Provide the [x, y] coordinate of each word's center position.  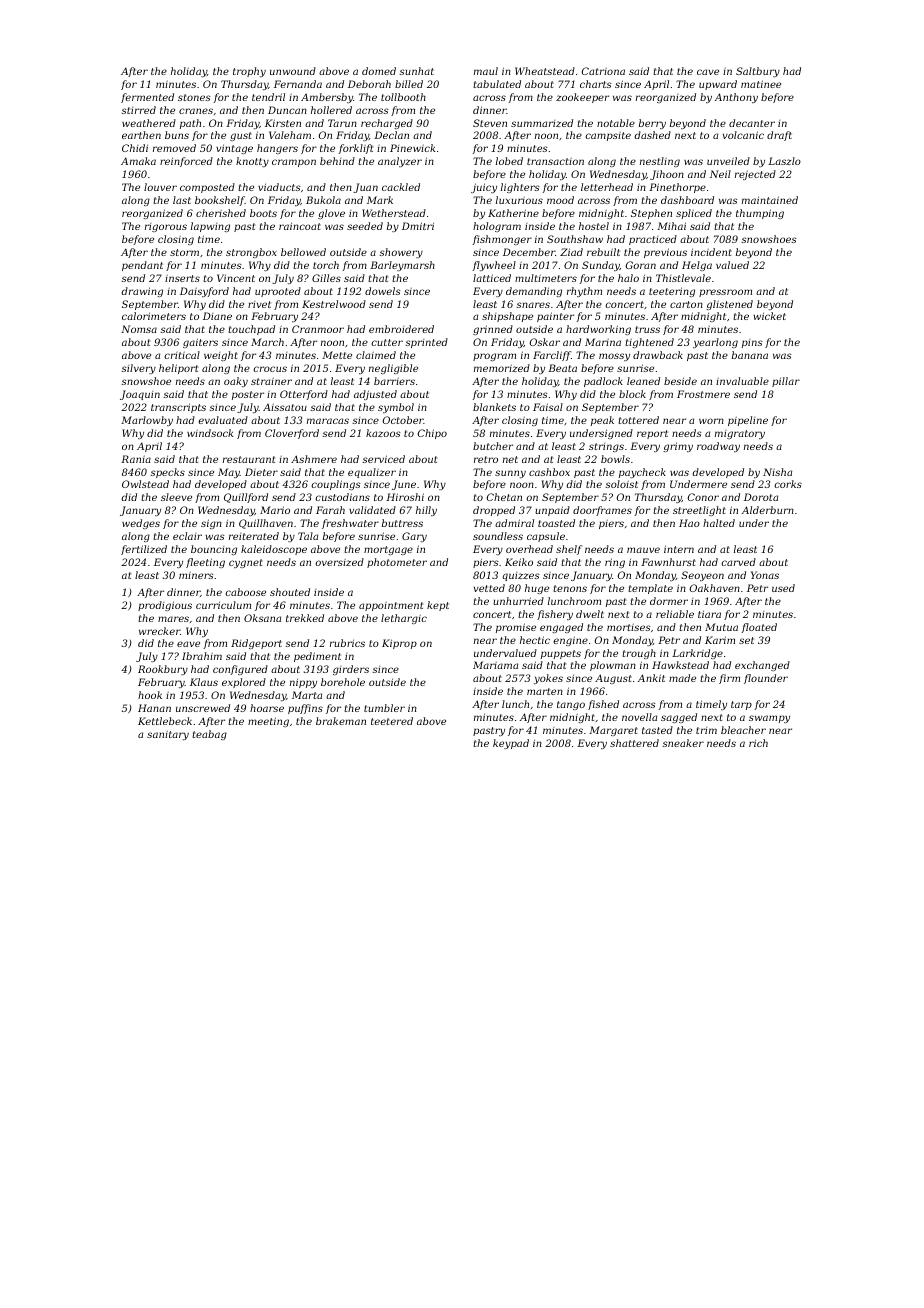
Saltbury [758, 72]
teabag [209, 735]
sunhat [416, 71]
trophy [249, 72]
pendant [142, 266]
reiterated [254, 536]
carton [686, 304]
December [529, 252]
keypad [511, 744]
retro [486, 459]
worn [711, 421]
